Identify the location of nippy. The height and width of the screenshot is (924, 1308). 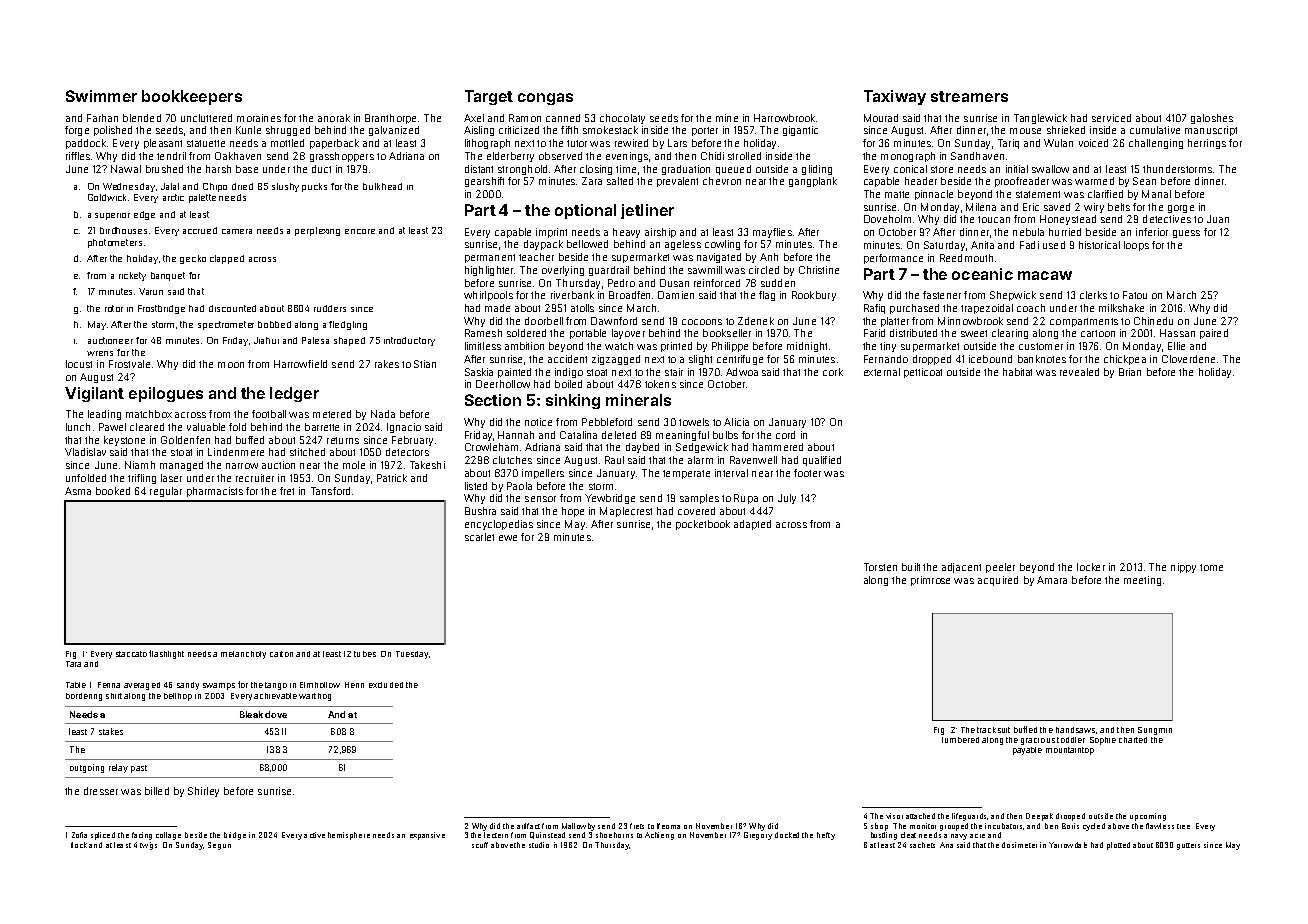
(1183, 568).
